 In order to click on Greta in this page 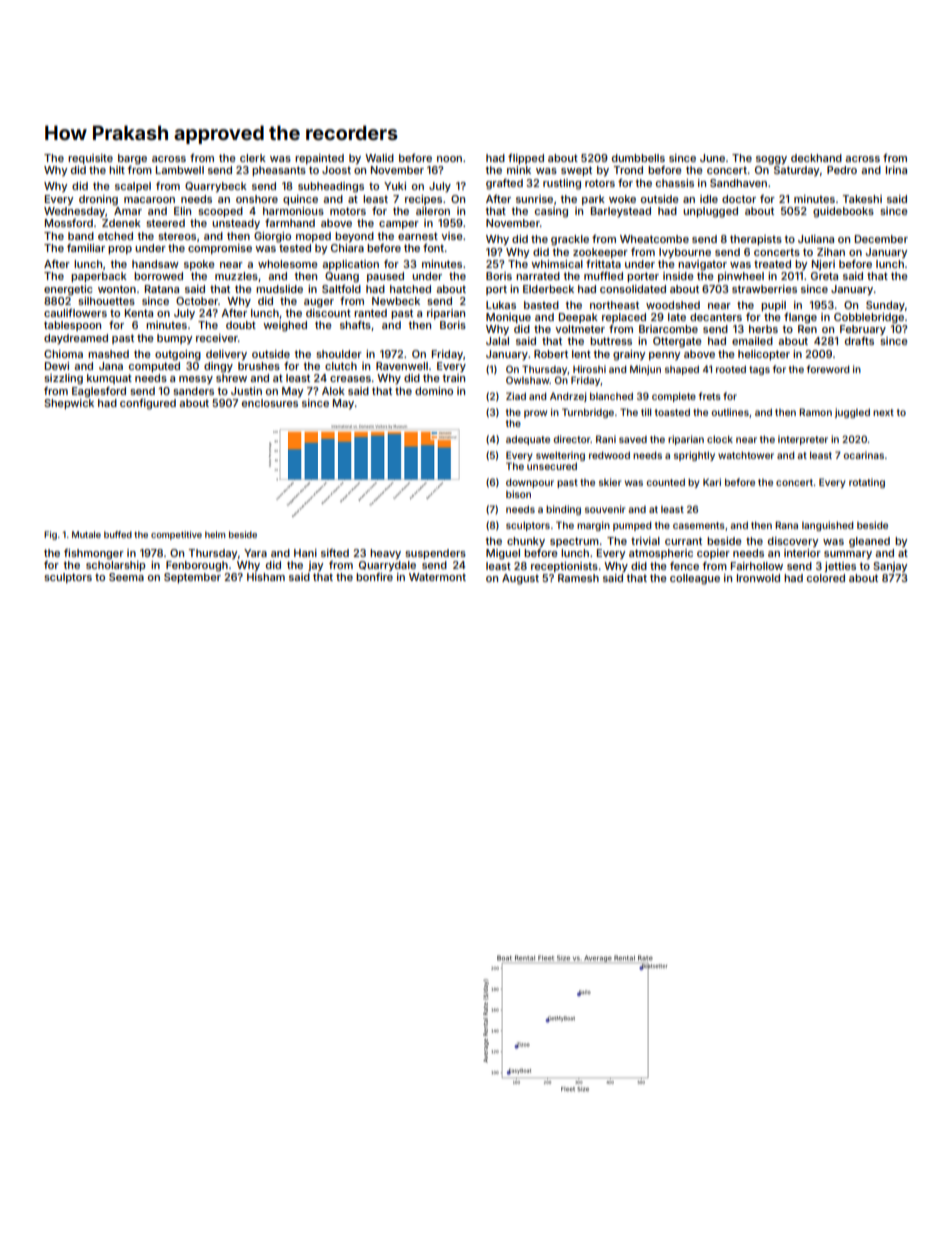, I will do `click(824, 276)`.
